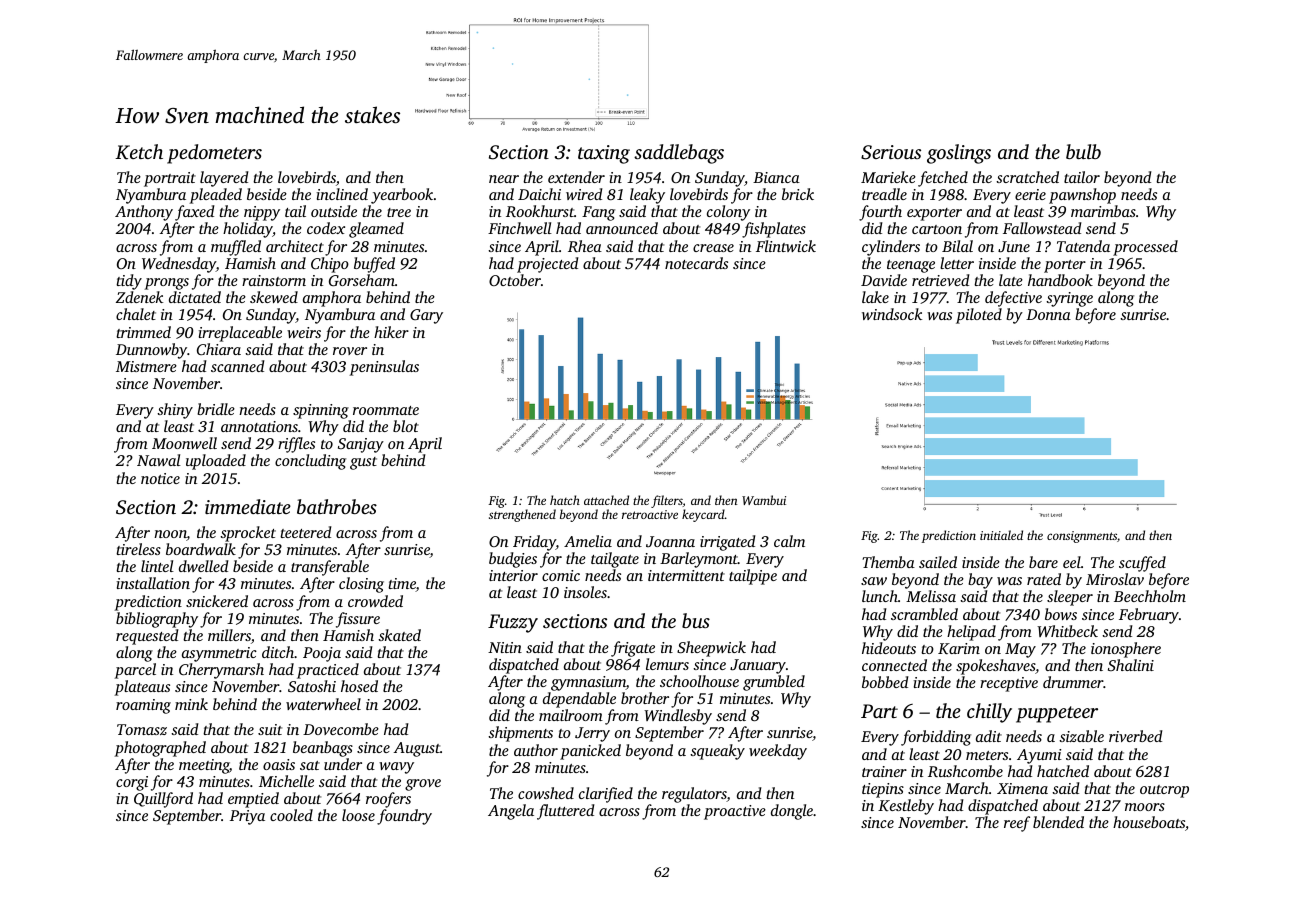  Describe the element at coordinates (1030, 194) in the screenshot. I see `eerie` at that location.
